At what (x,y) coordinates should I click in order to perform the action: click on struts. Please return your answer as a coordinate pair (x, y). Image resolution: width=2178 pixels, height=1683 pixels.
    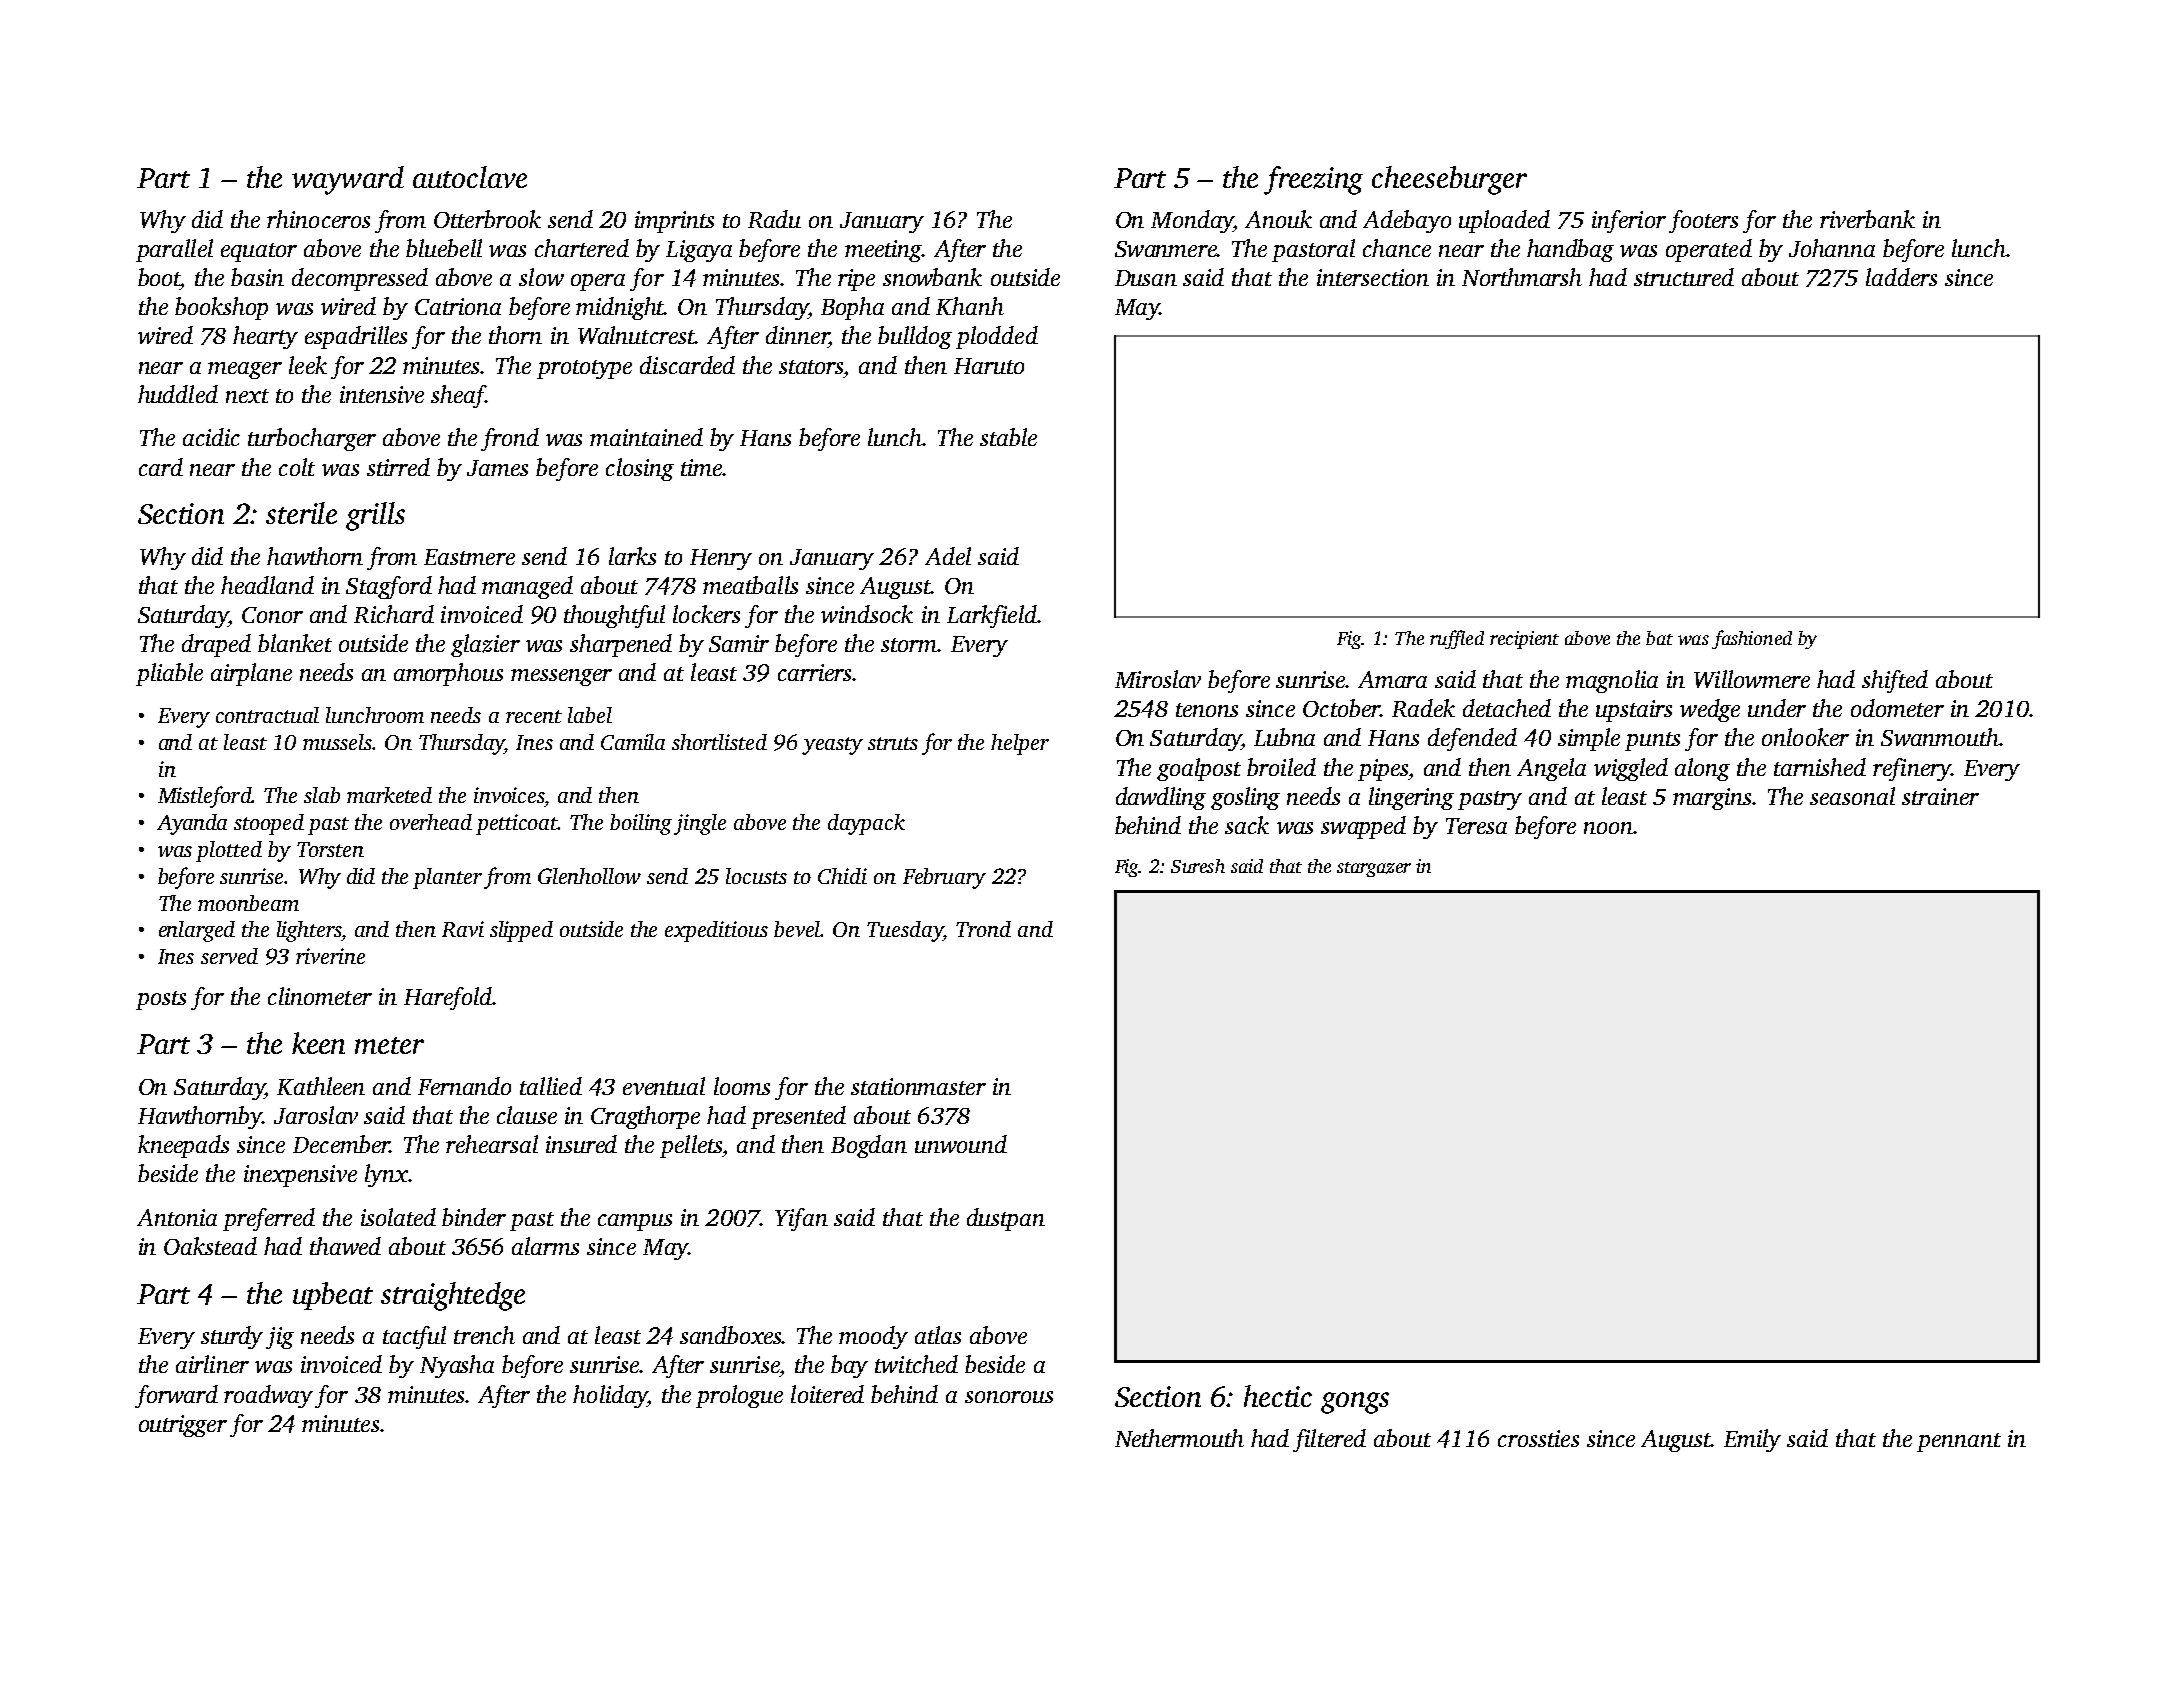
    Looking at the image, I should click on (893, 743).
